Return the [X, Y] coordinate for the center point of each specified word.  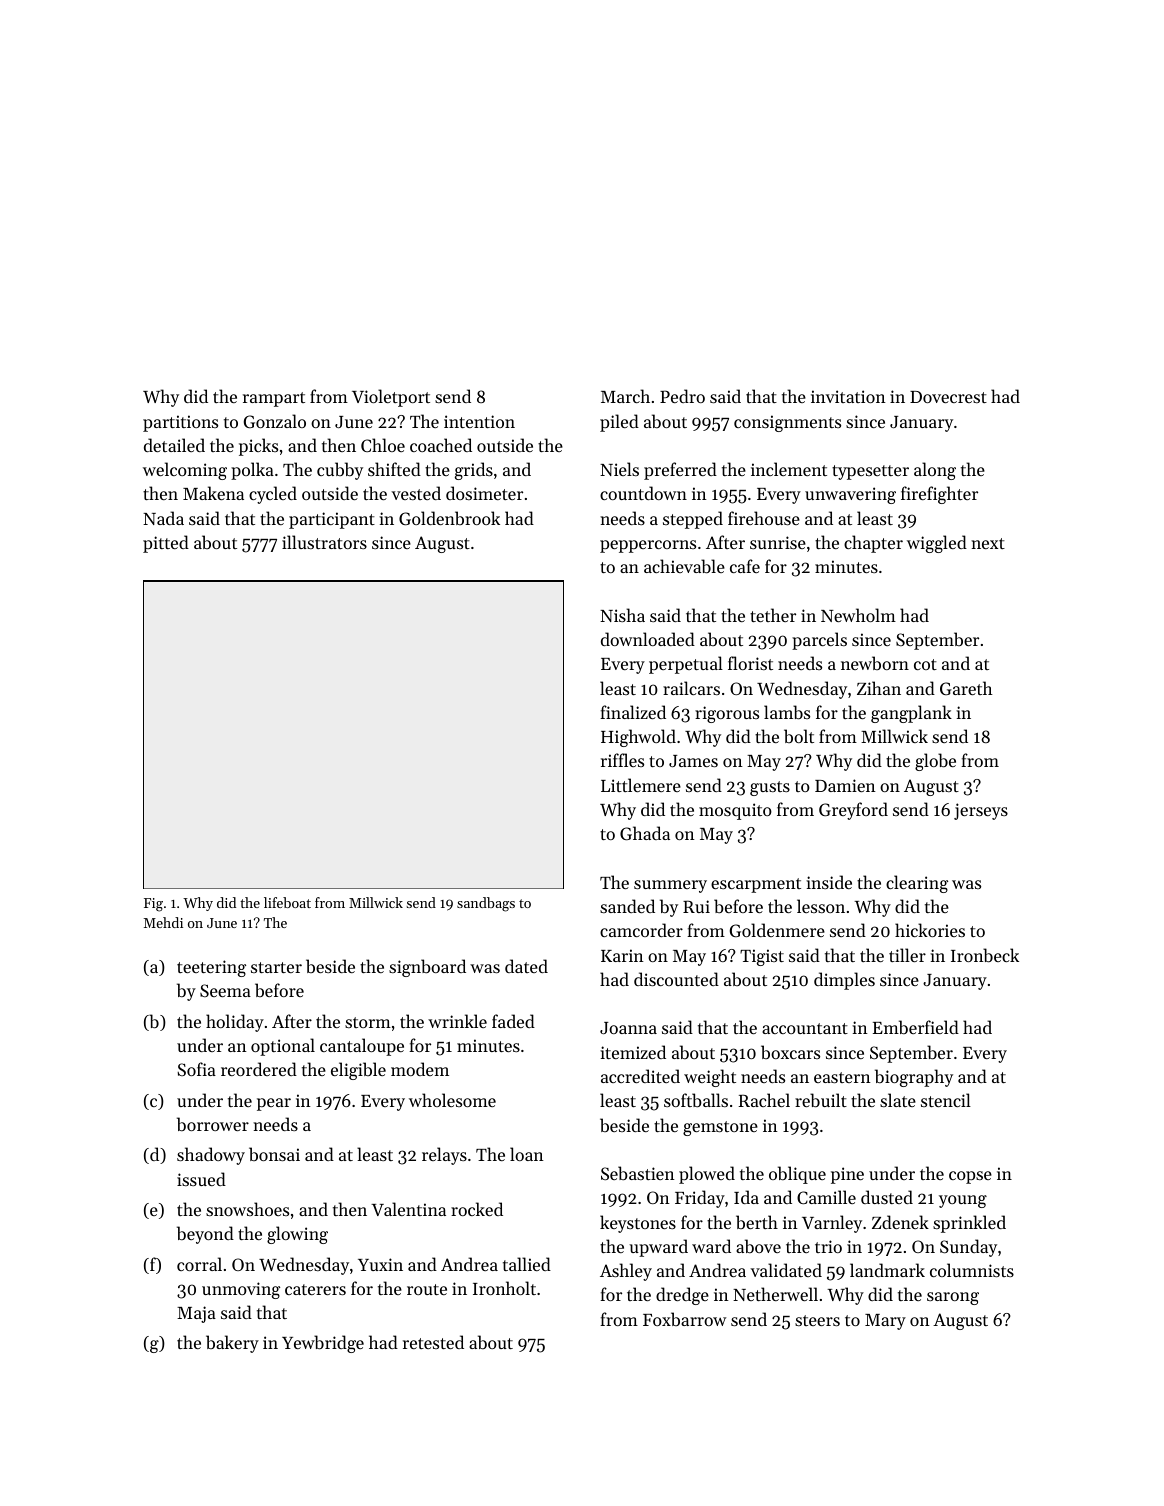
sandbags [486, 904]
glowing [297, 1235]
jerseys [981, 811]
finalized [633, 712]
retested [433, 1342]
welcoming [185, 471]
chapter [873, 544]
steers [817, 1320]
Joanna [628, 1028]
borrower [213, 1124]
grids [474, 471]
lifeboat [287, 902]
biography [914, 1078]
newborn [875, 663]
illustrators [324, 542]
